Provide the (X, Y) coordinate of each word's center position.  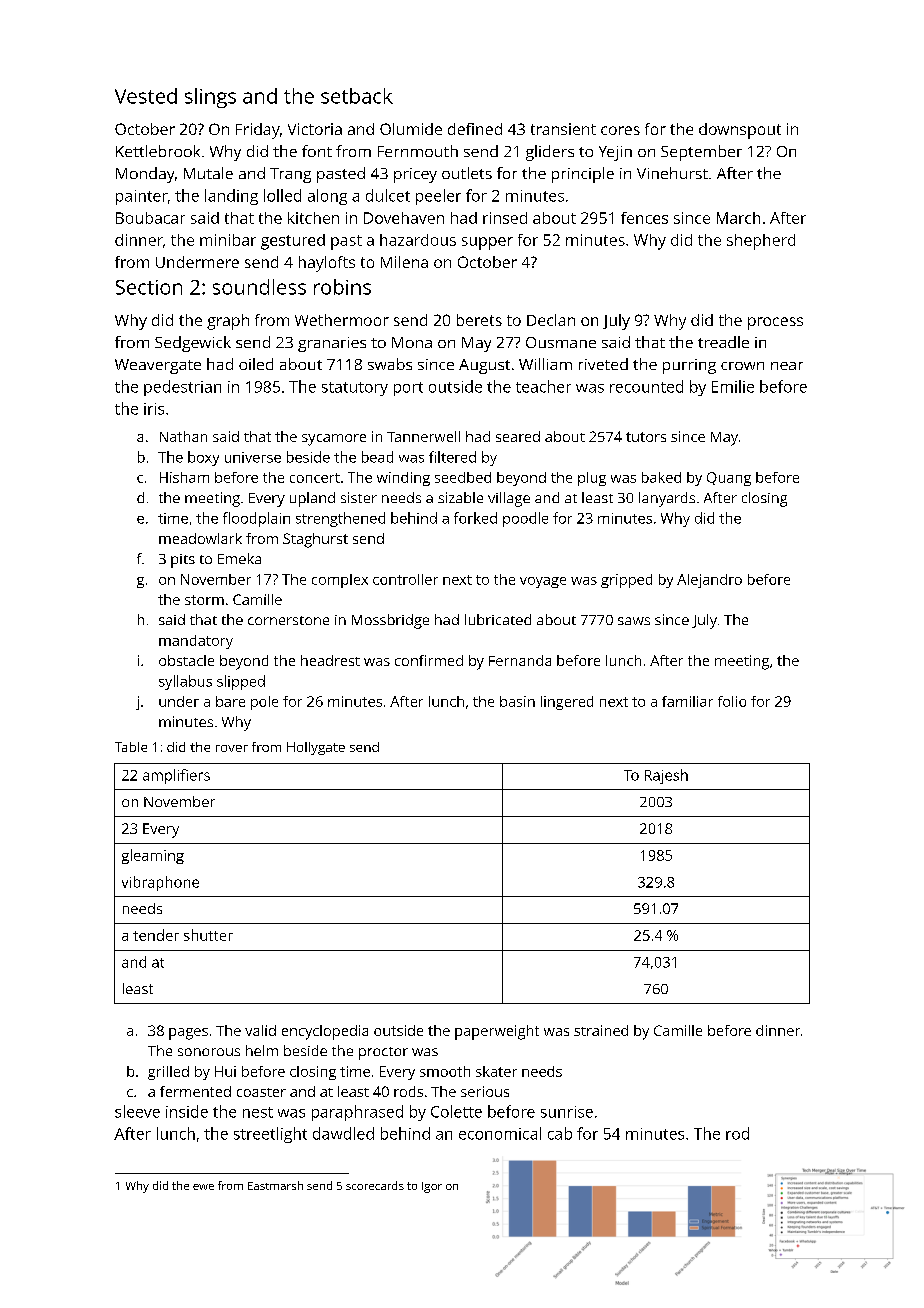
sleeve (137, 1111)
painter (142, 197)
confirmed (429, 660)
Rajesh (666, 776)
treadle (723, 342)
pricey (415, 175)
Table (131, 747)
